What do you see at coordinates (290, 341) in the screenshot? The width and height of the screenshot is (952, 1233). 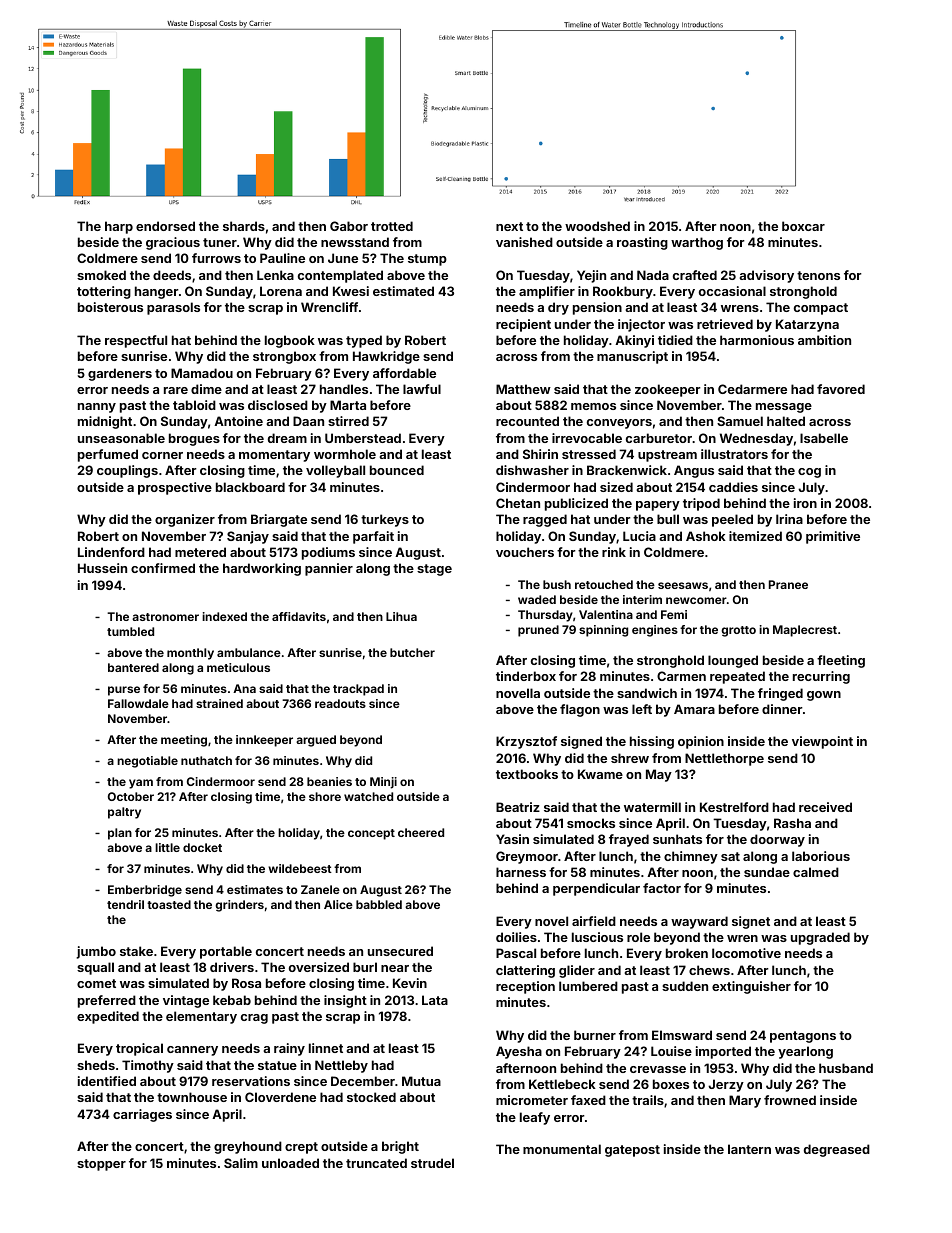 I see `logbook` at bounding box center [290, 341].
